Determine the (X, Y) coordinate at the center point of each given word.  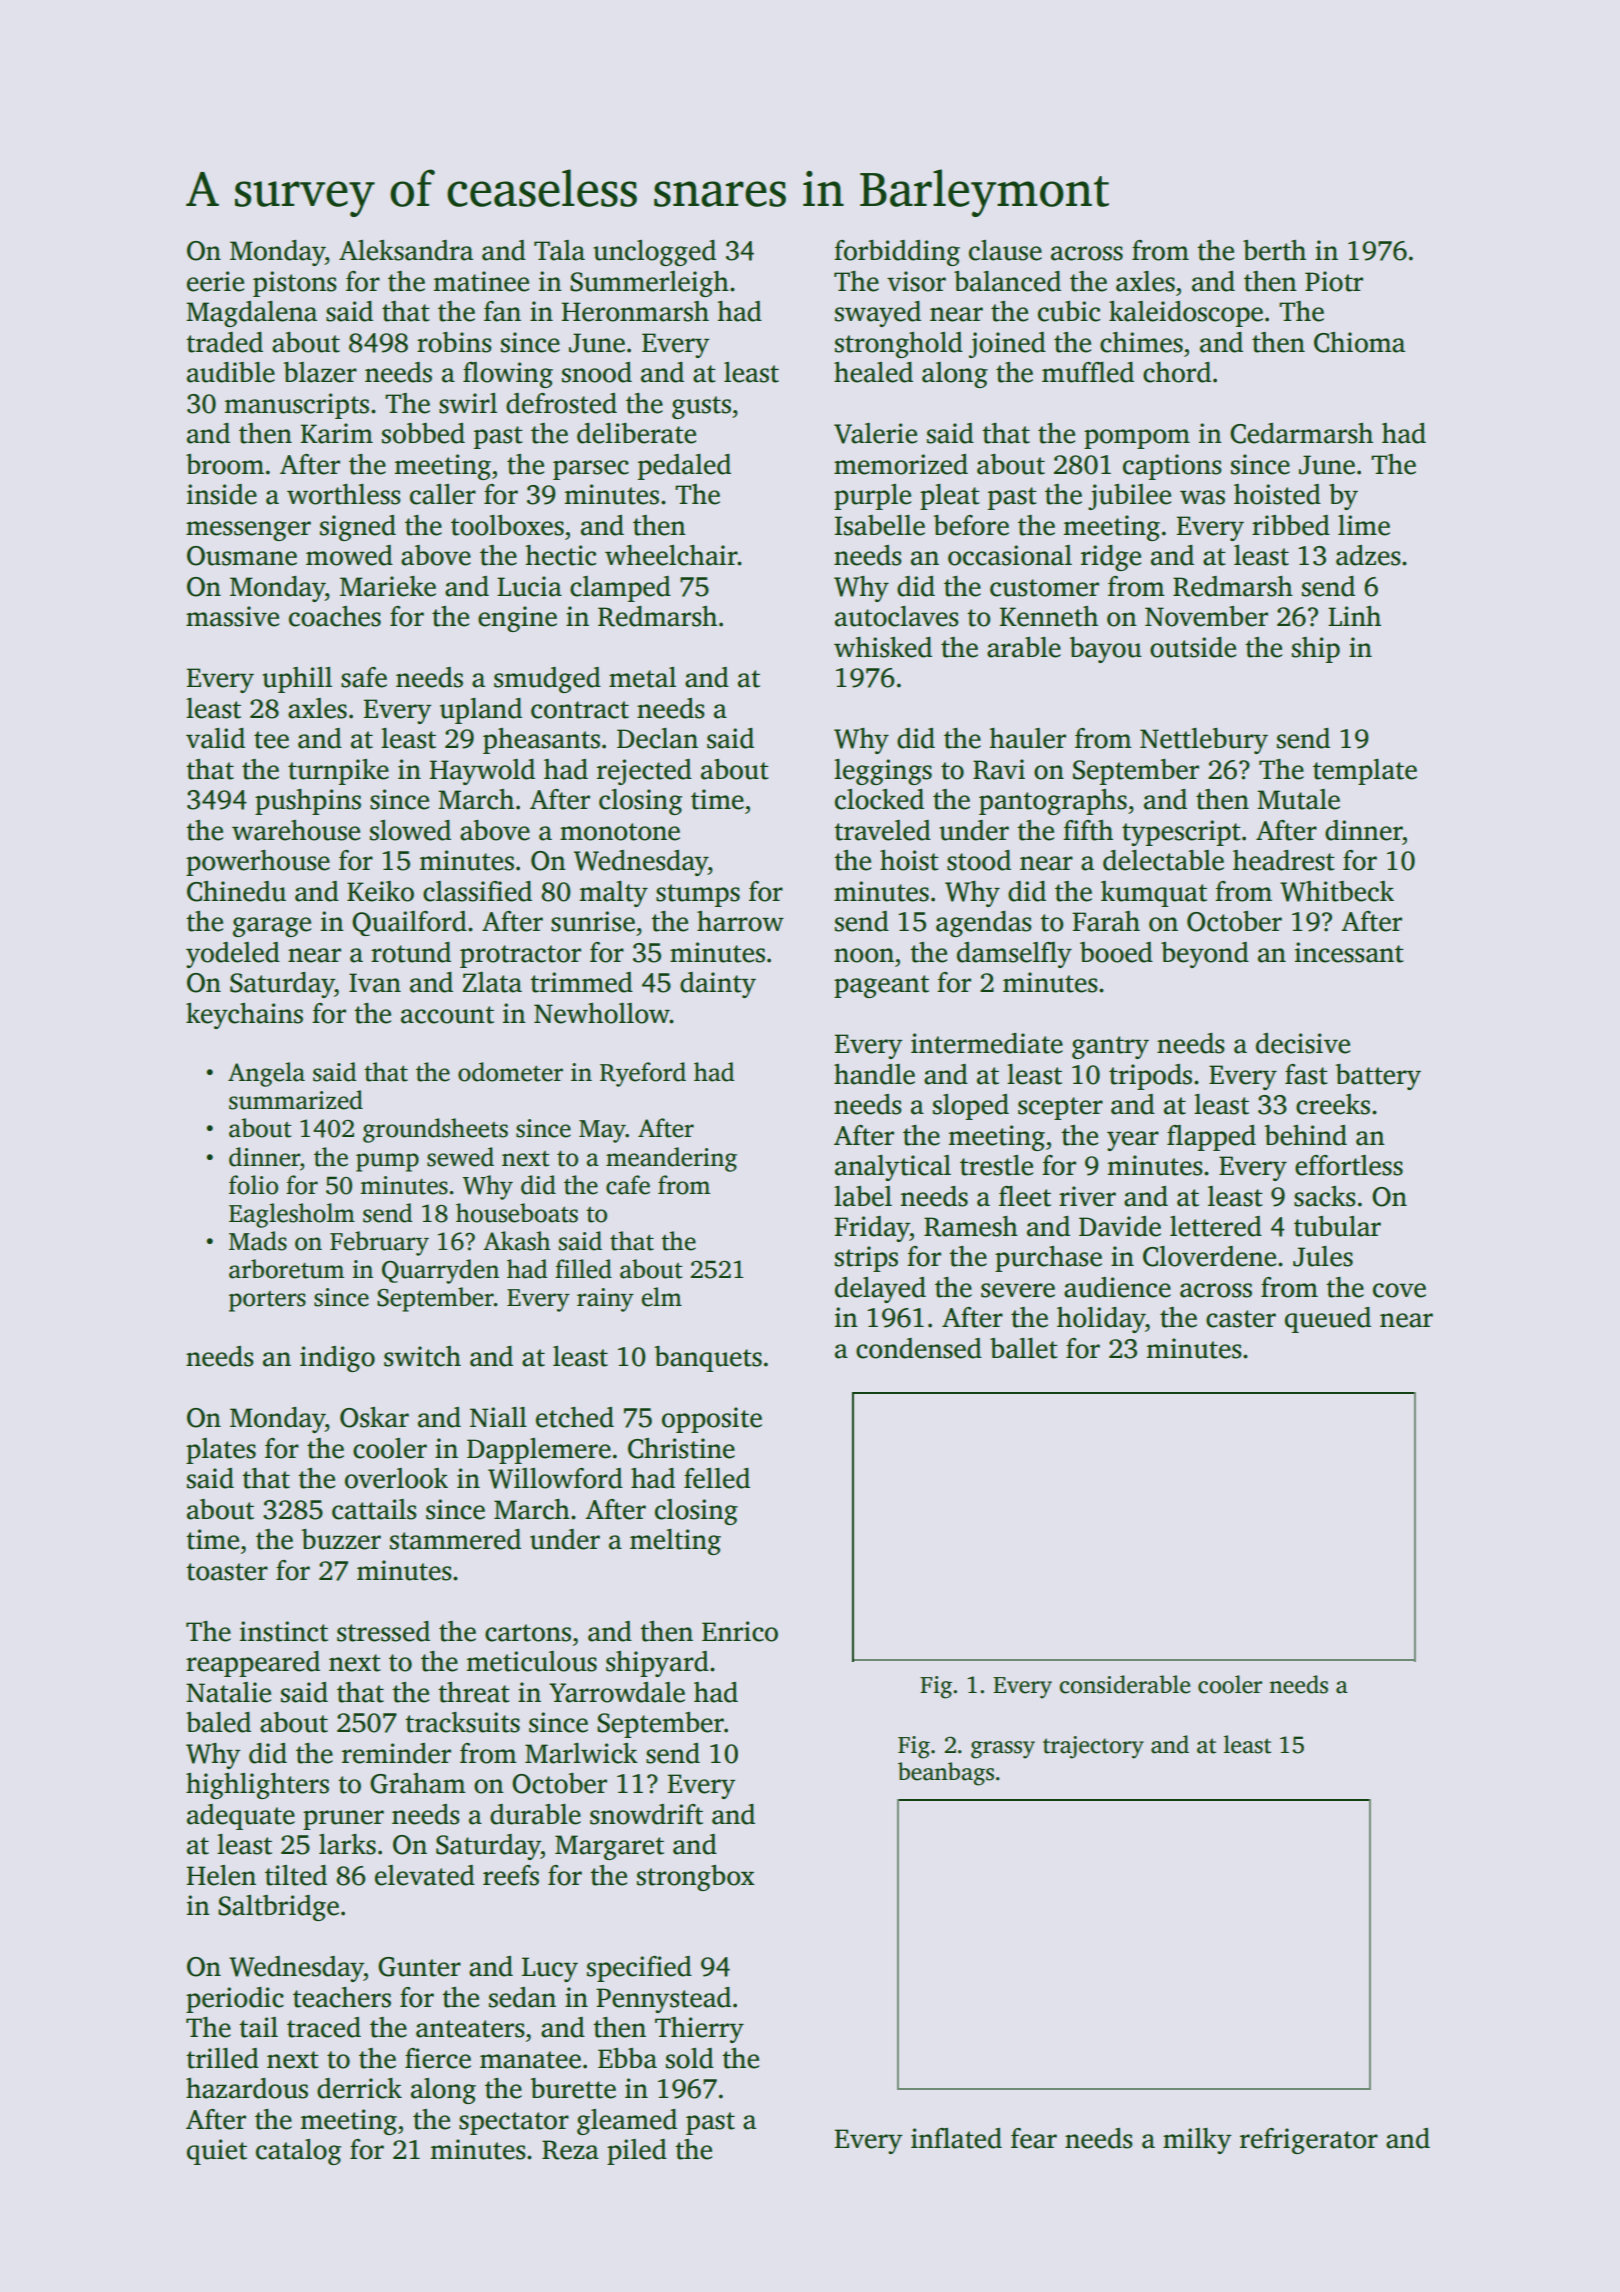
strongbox (696, 1878)
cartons (528, 1633)
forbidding (897, 253)
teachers (342, 1997)
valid (215, 738)
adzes (1368, 555)
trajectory (1093, 1747)
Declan (657, 738)
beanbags (946, 1774)
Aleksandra (406, 250)
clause (1005, 250)
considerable (1124, 1684)
